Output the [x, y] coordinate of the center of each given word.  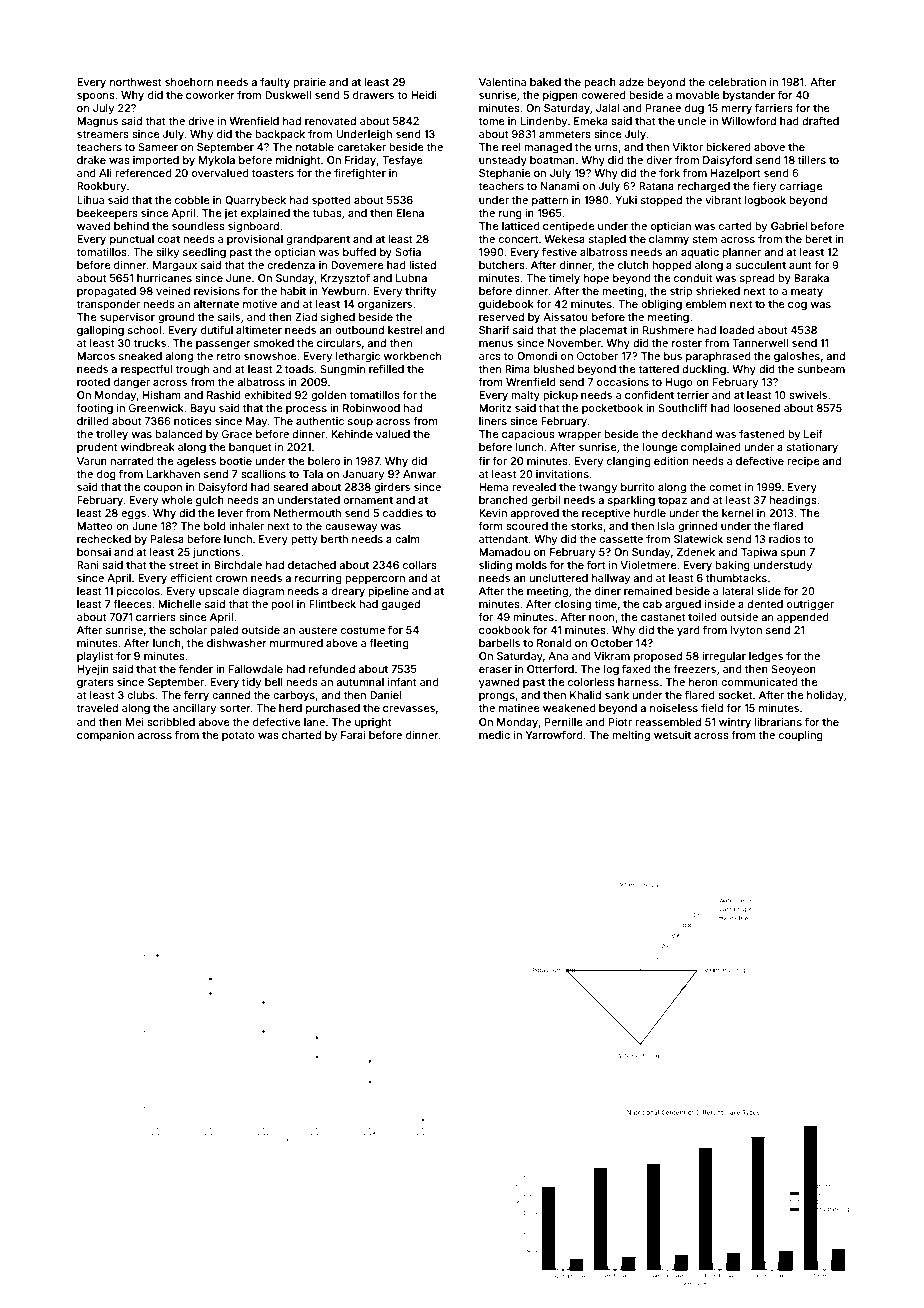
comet [725, 487]
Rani [88, 565]
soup [360, 423]
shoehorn [189, 82]
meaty [807, 292]
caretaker [361, 147]
